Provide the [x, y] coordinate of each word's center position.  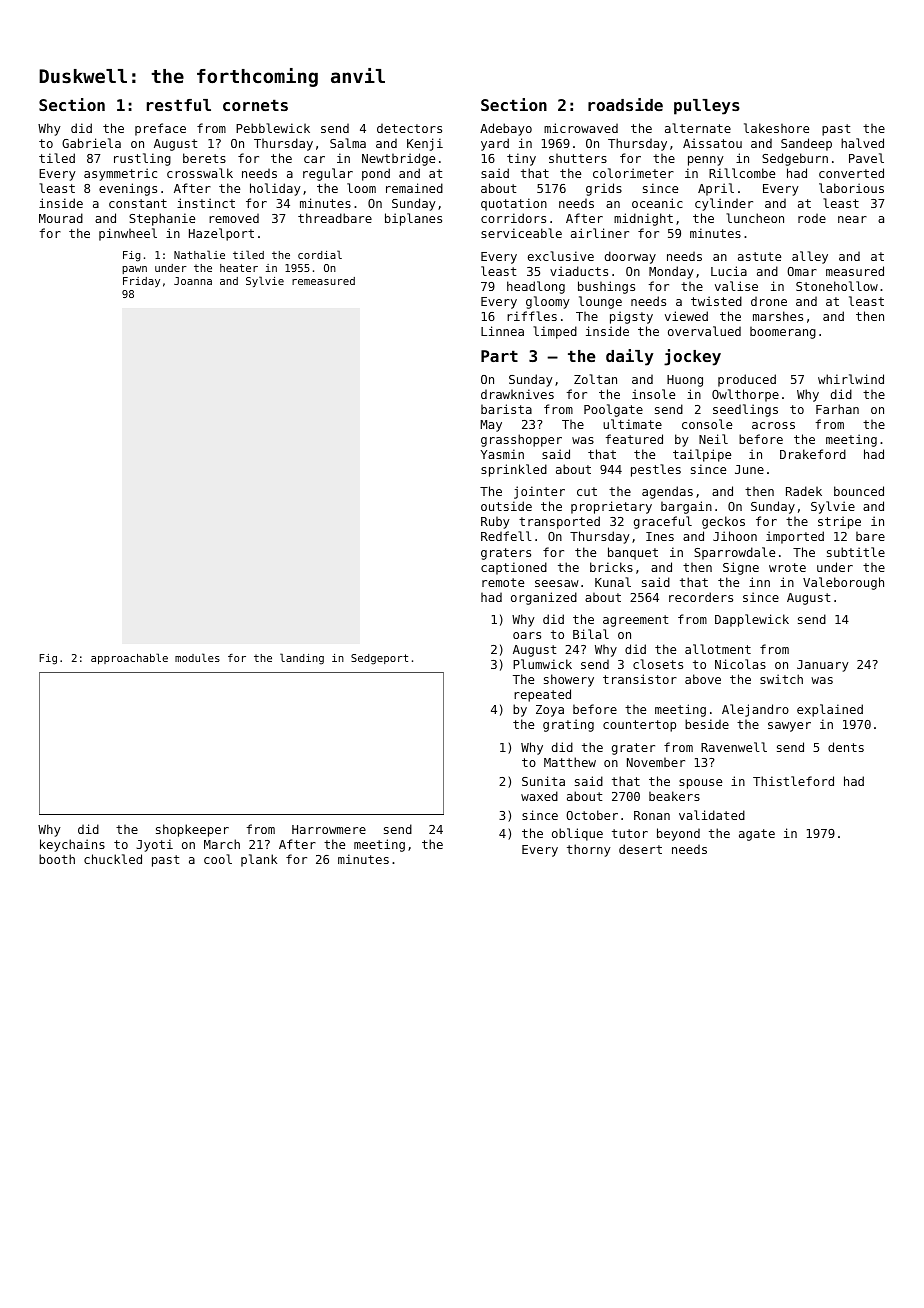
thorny [589, 850]
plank [259, 860]
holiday [275, 189]
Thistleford [793, 781]
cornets [255, 105]
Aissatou [712, 143]
